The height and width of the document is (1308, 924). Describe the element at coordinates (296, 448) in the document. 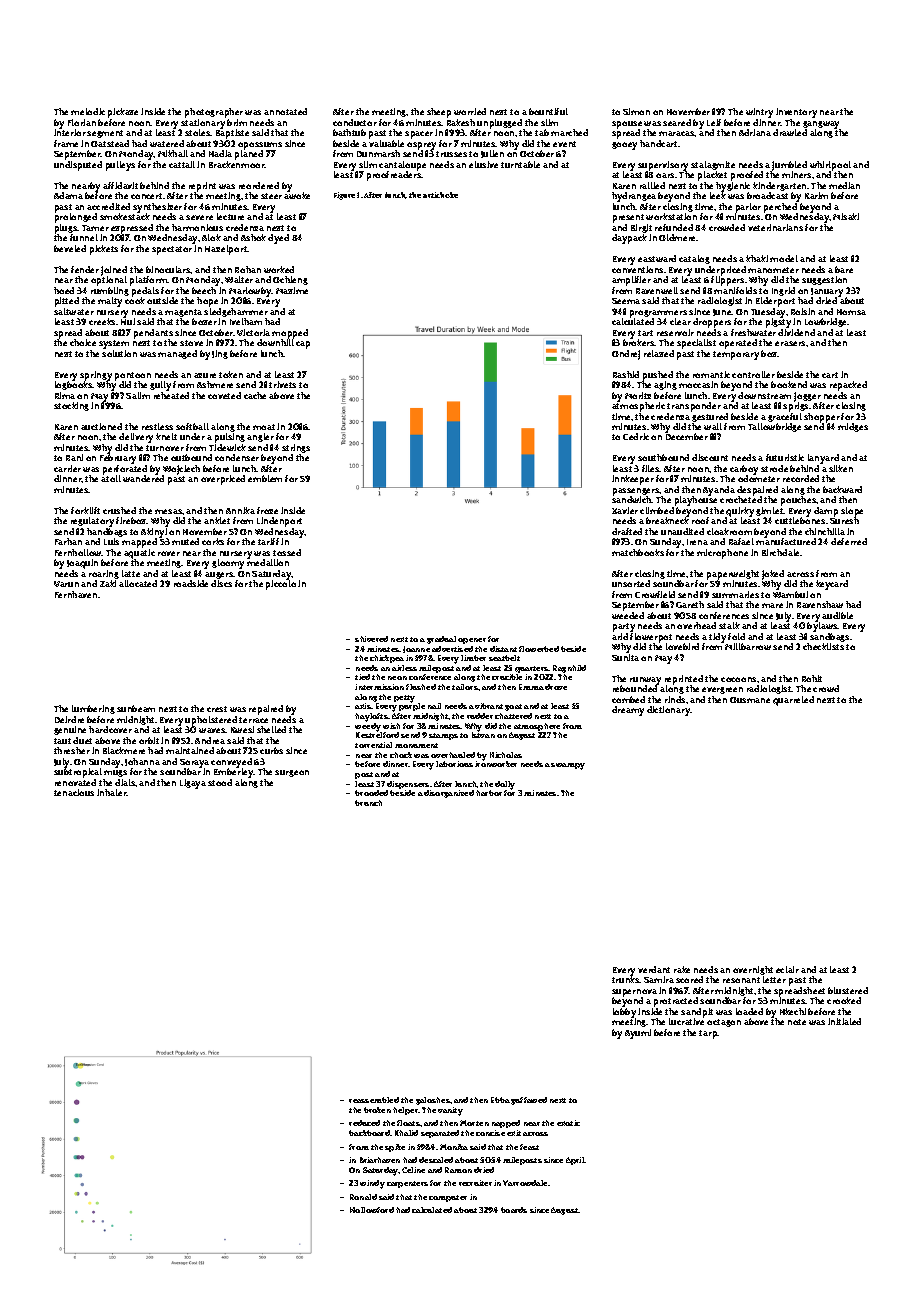

I see `strings` at that location.
